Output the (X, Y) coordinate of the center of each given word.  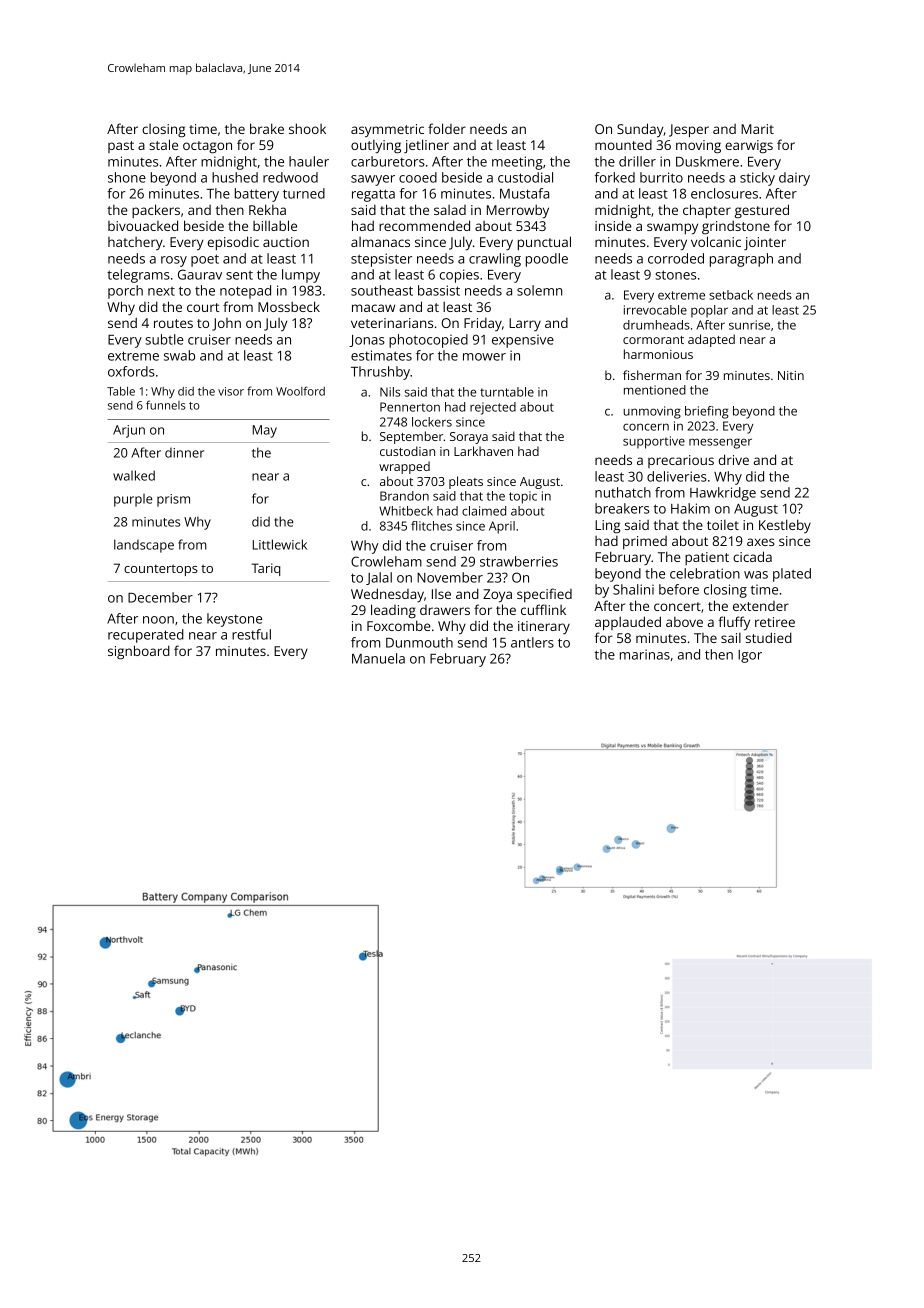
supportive (654, 442)
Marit (757, 129)
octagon (207, 147)
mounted (623, 145)
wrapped (404, 467)
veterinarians (392, 323)
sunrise (749, 325)
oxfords (131, 371)
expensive (523, 341)
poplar (709, 311)
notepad (245, 292)
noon (158, 620)
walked (134, 475)
